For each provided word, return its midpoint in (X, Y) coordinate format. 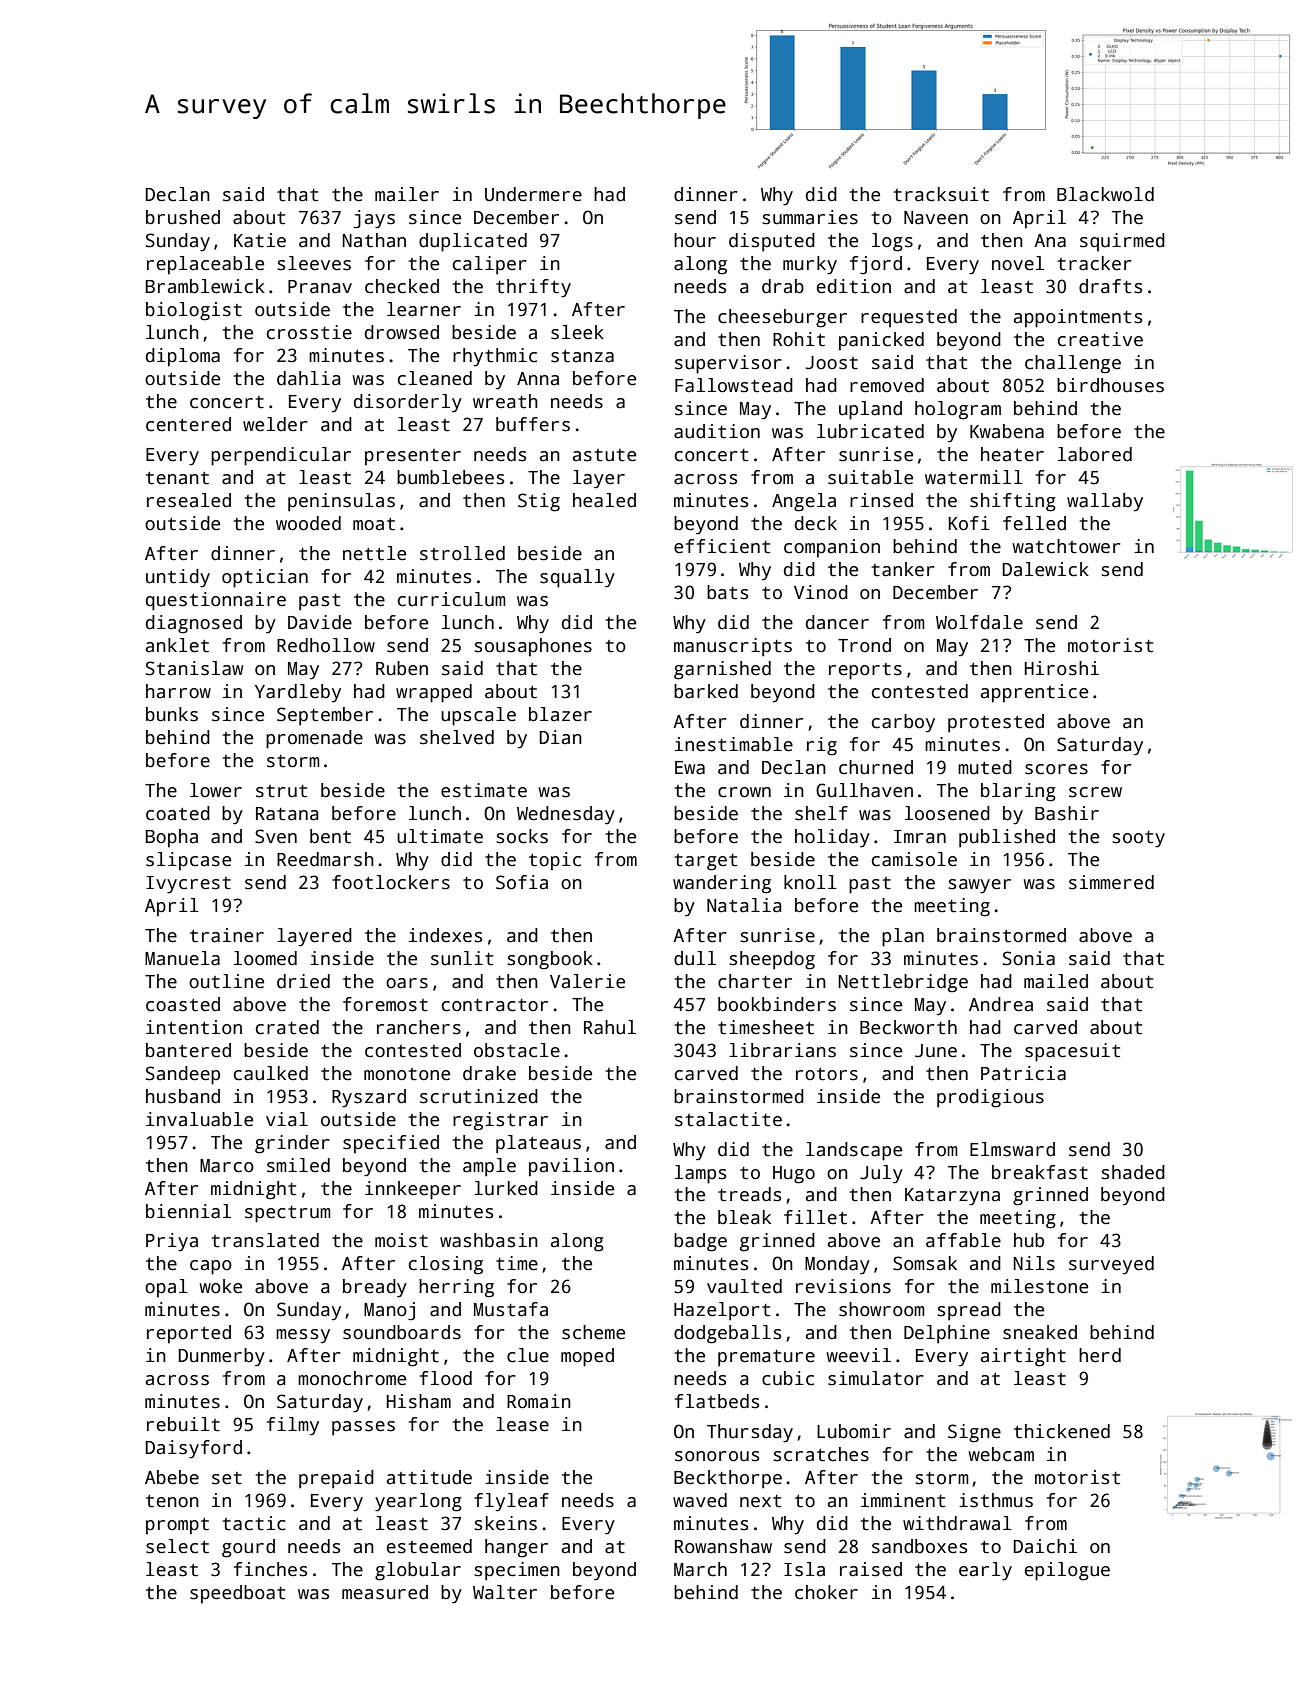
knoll (810, 882)
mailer (407, 194)
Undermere (533, 194)
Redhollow (326, 645)
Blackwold (1105, 194)
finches (270, 1569)
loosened (947, 813)
